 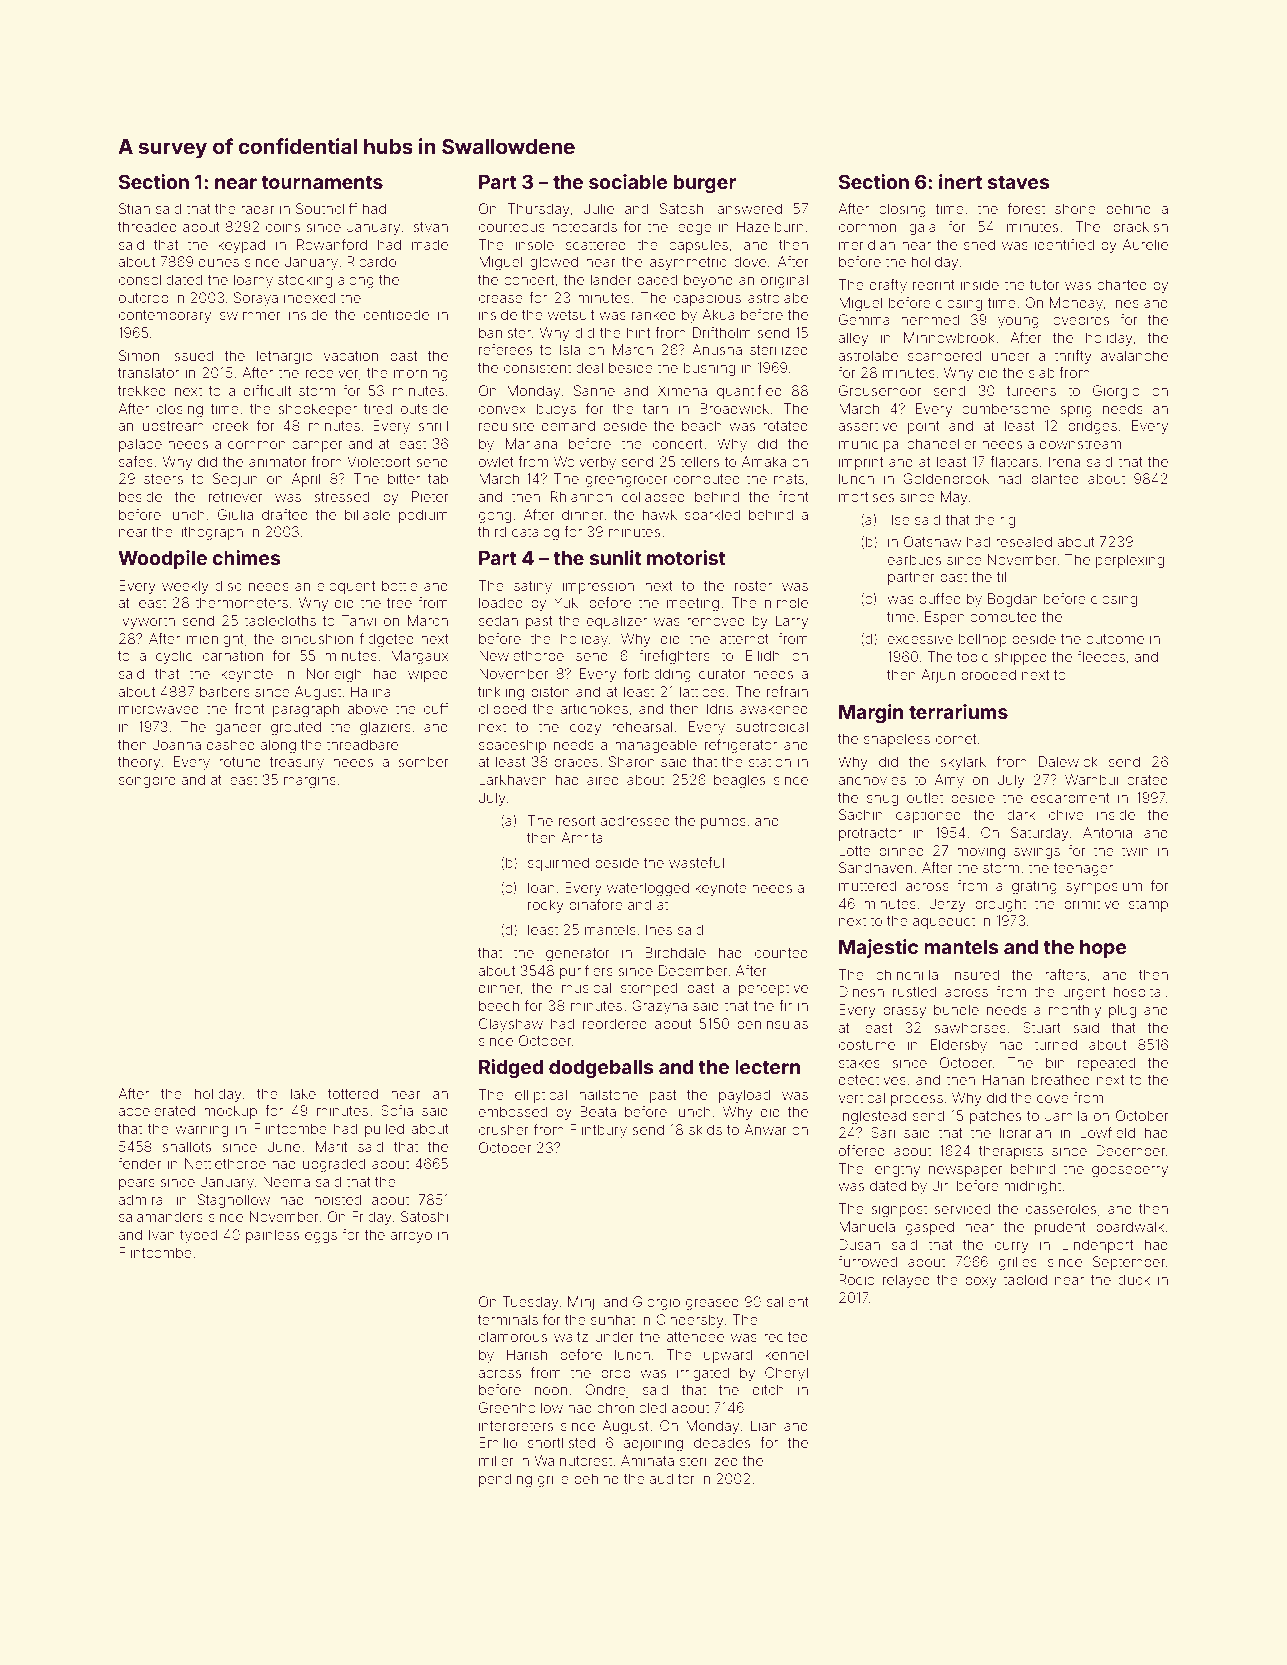 What do you see at coordinates (705, 184) in the screenshot?
I see `burger` at bounding box center [705, 184].
